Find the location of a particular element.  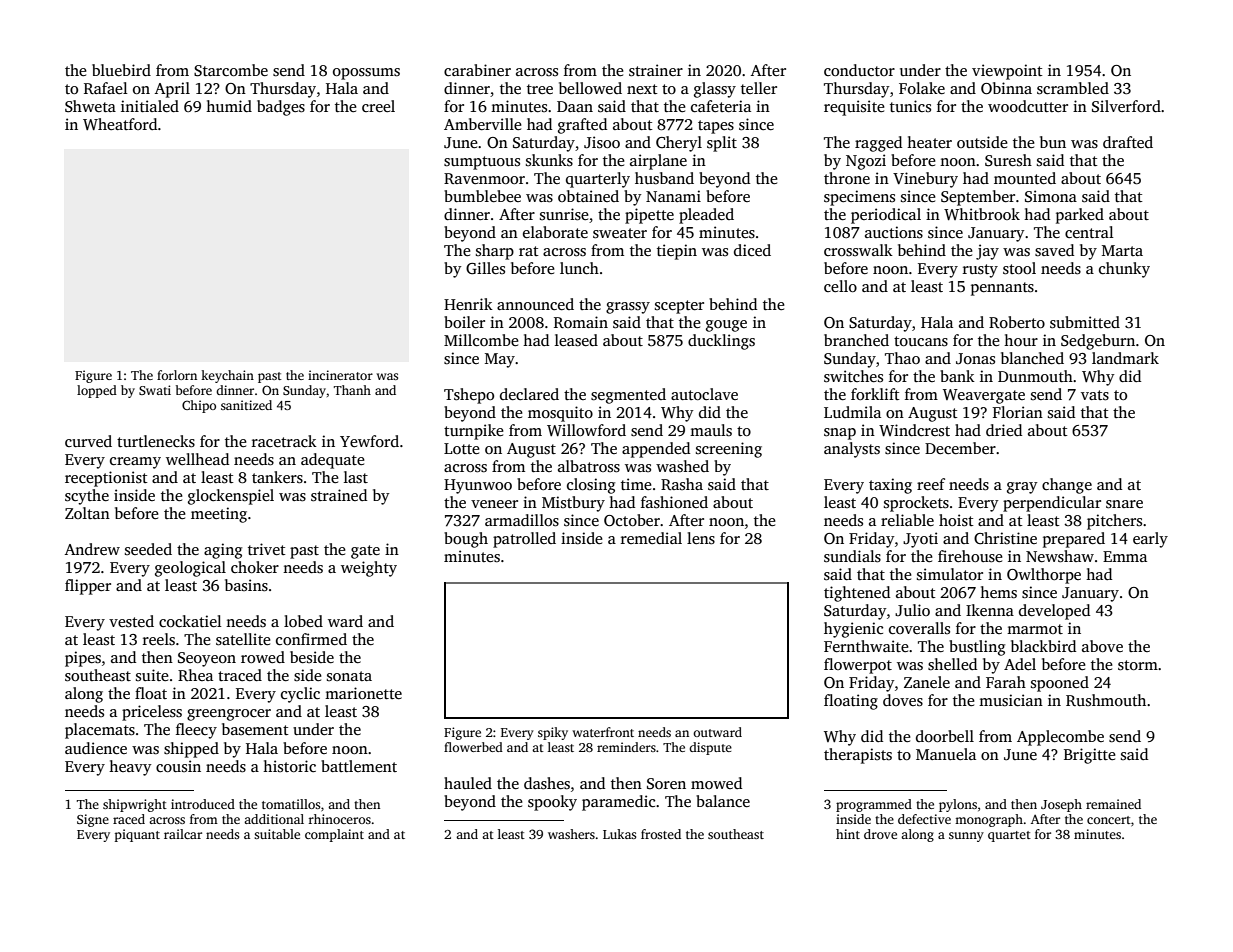

Roberto is located at coordinates (1017, 322).
